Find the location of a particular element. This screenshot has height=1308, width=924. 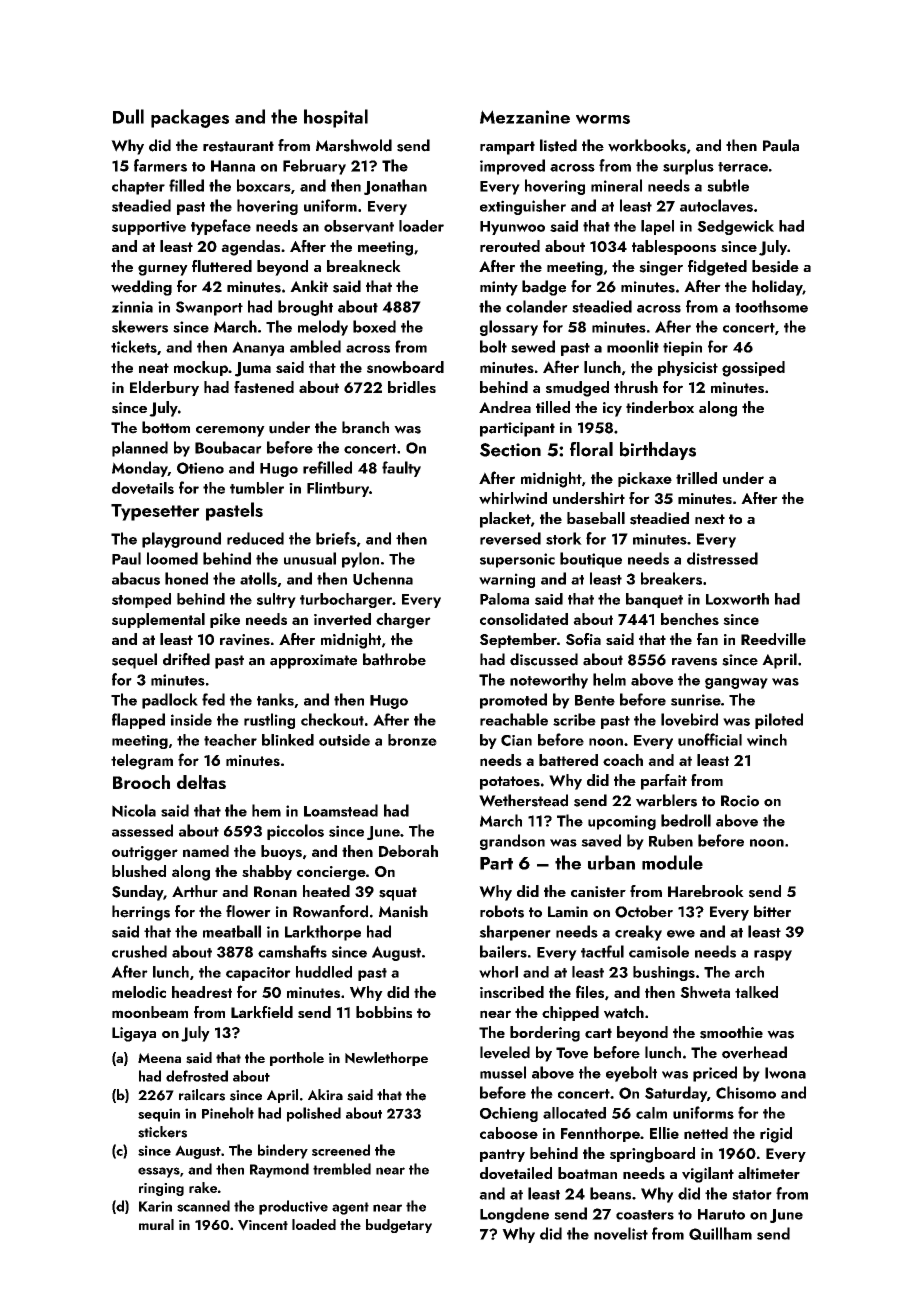

packages is located at coordinates (190, 118).
